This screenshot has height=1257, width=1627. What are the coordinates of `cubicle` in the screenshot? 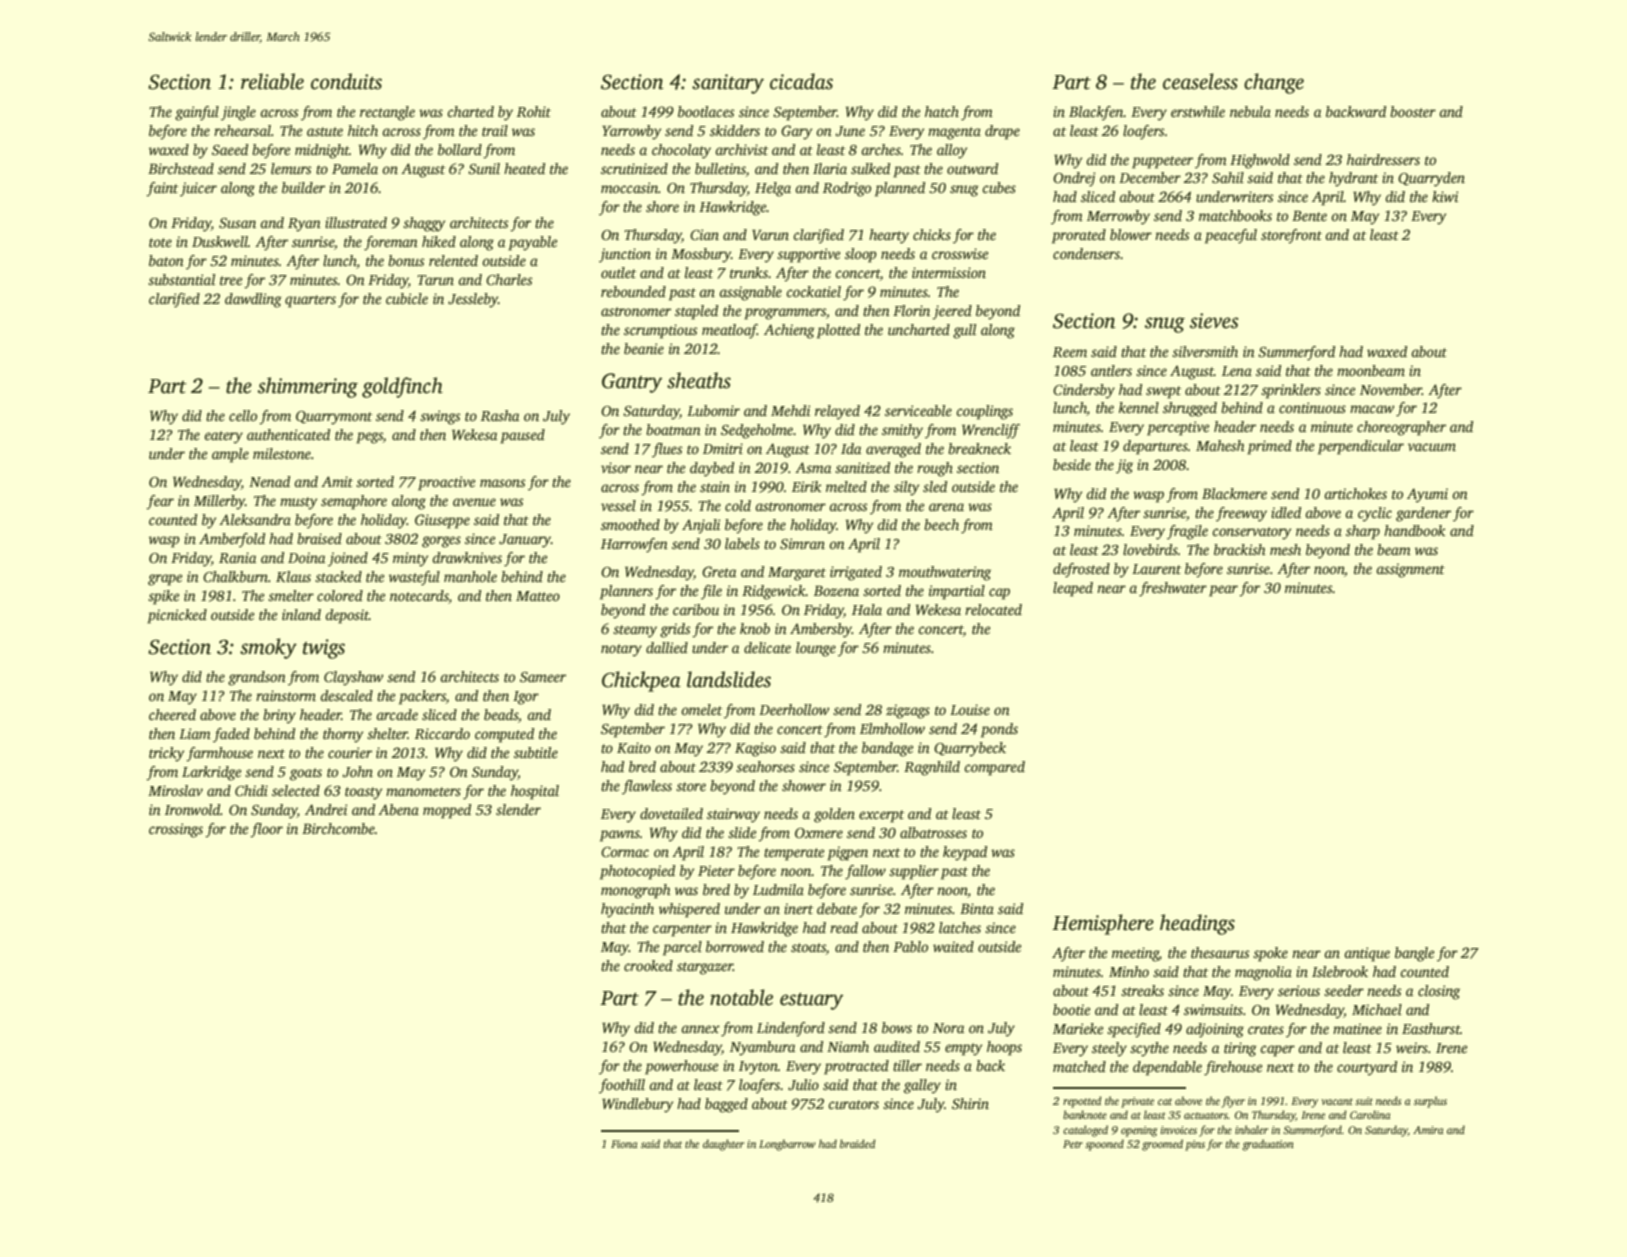 It's located at (407, 298).
